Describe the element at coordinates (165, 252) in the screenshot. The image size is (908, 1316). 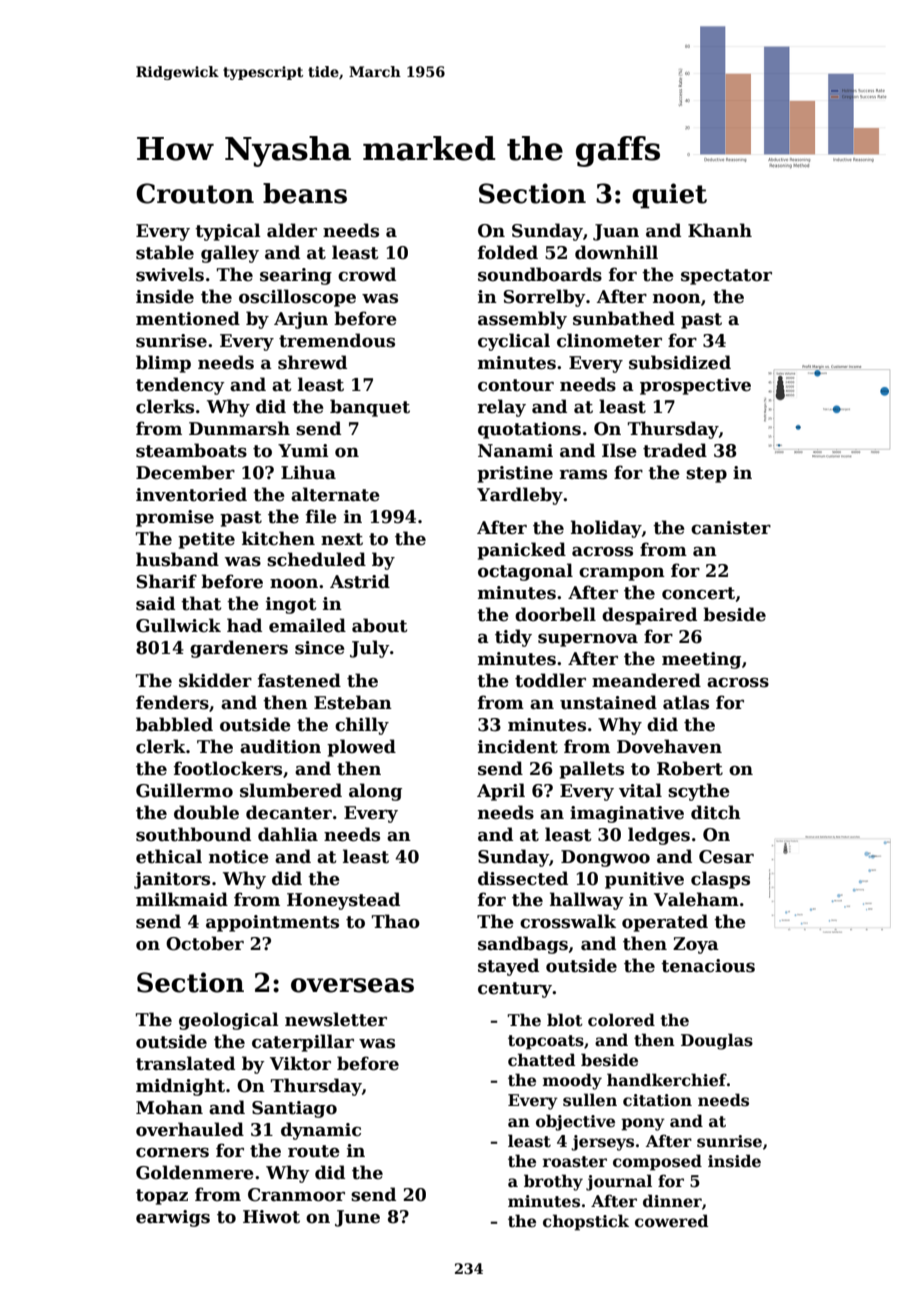
I see `stable` at that location.
